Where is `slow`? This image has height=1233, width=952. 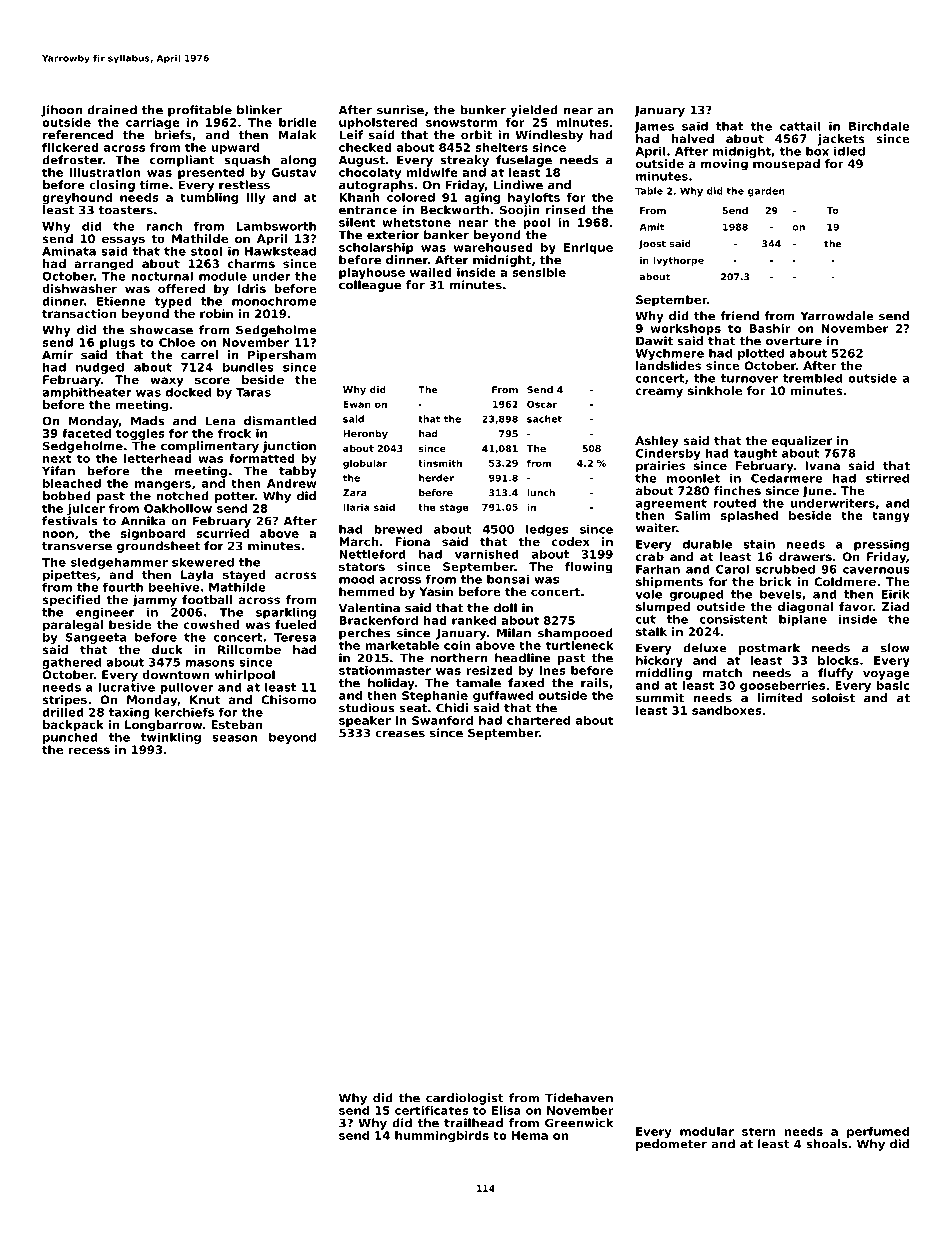
slow is located at coordinates (895, 648).
